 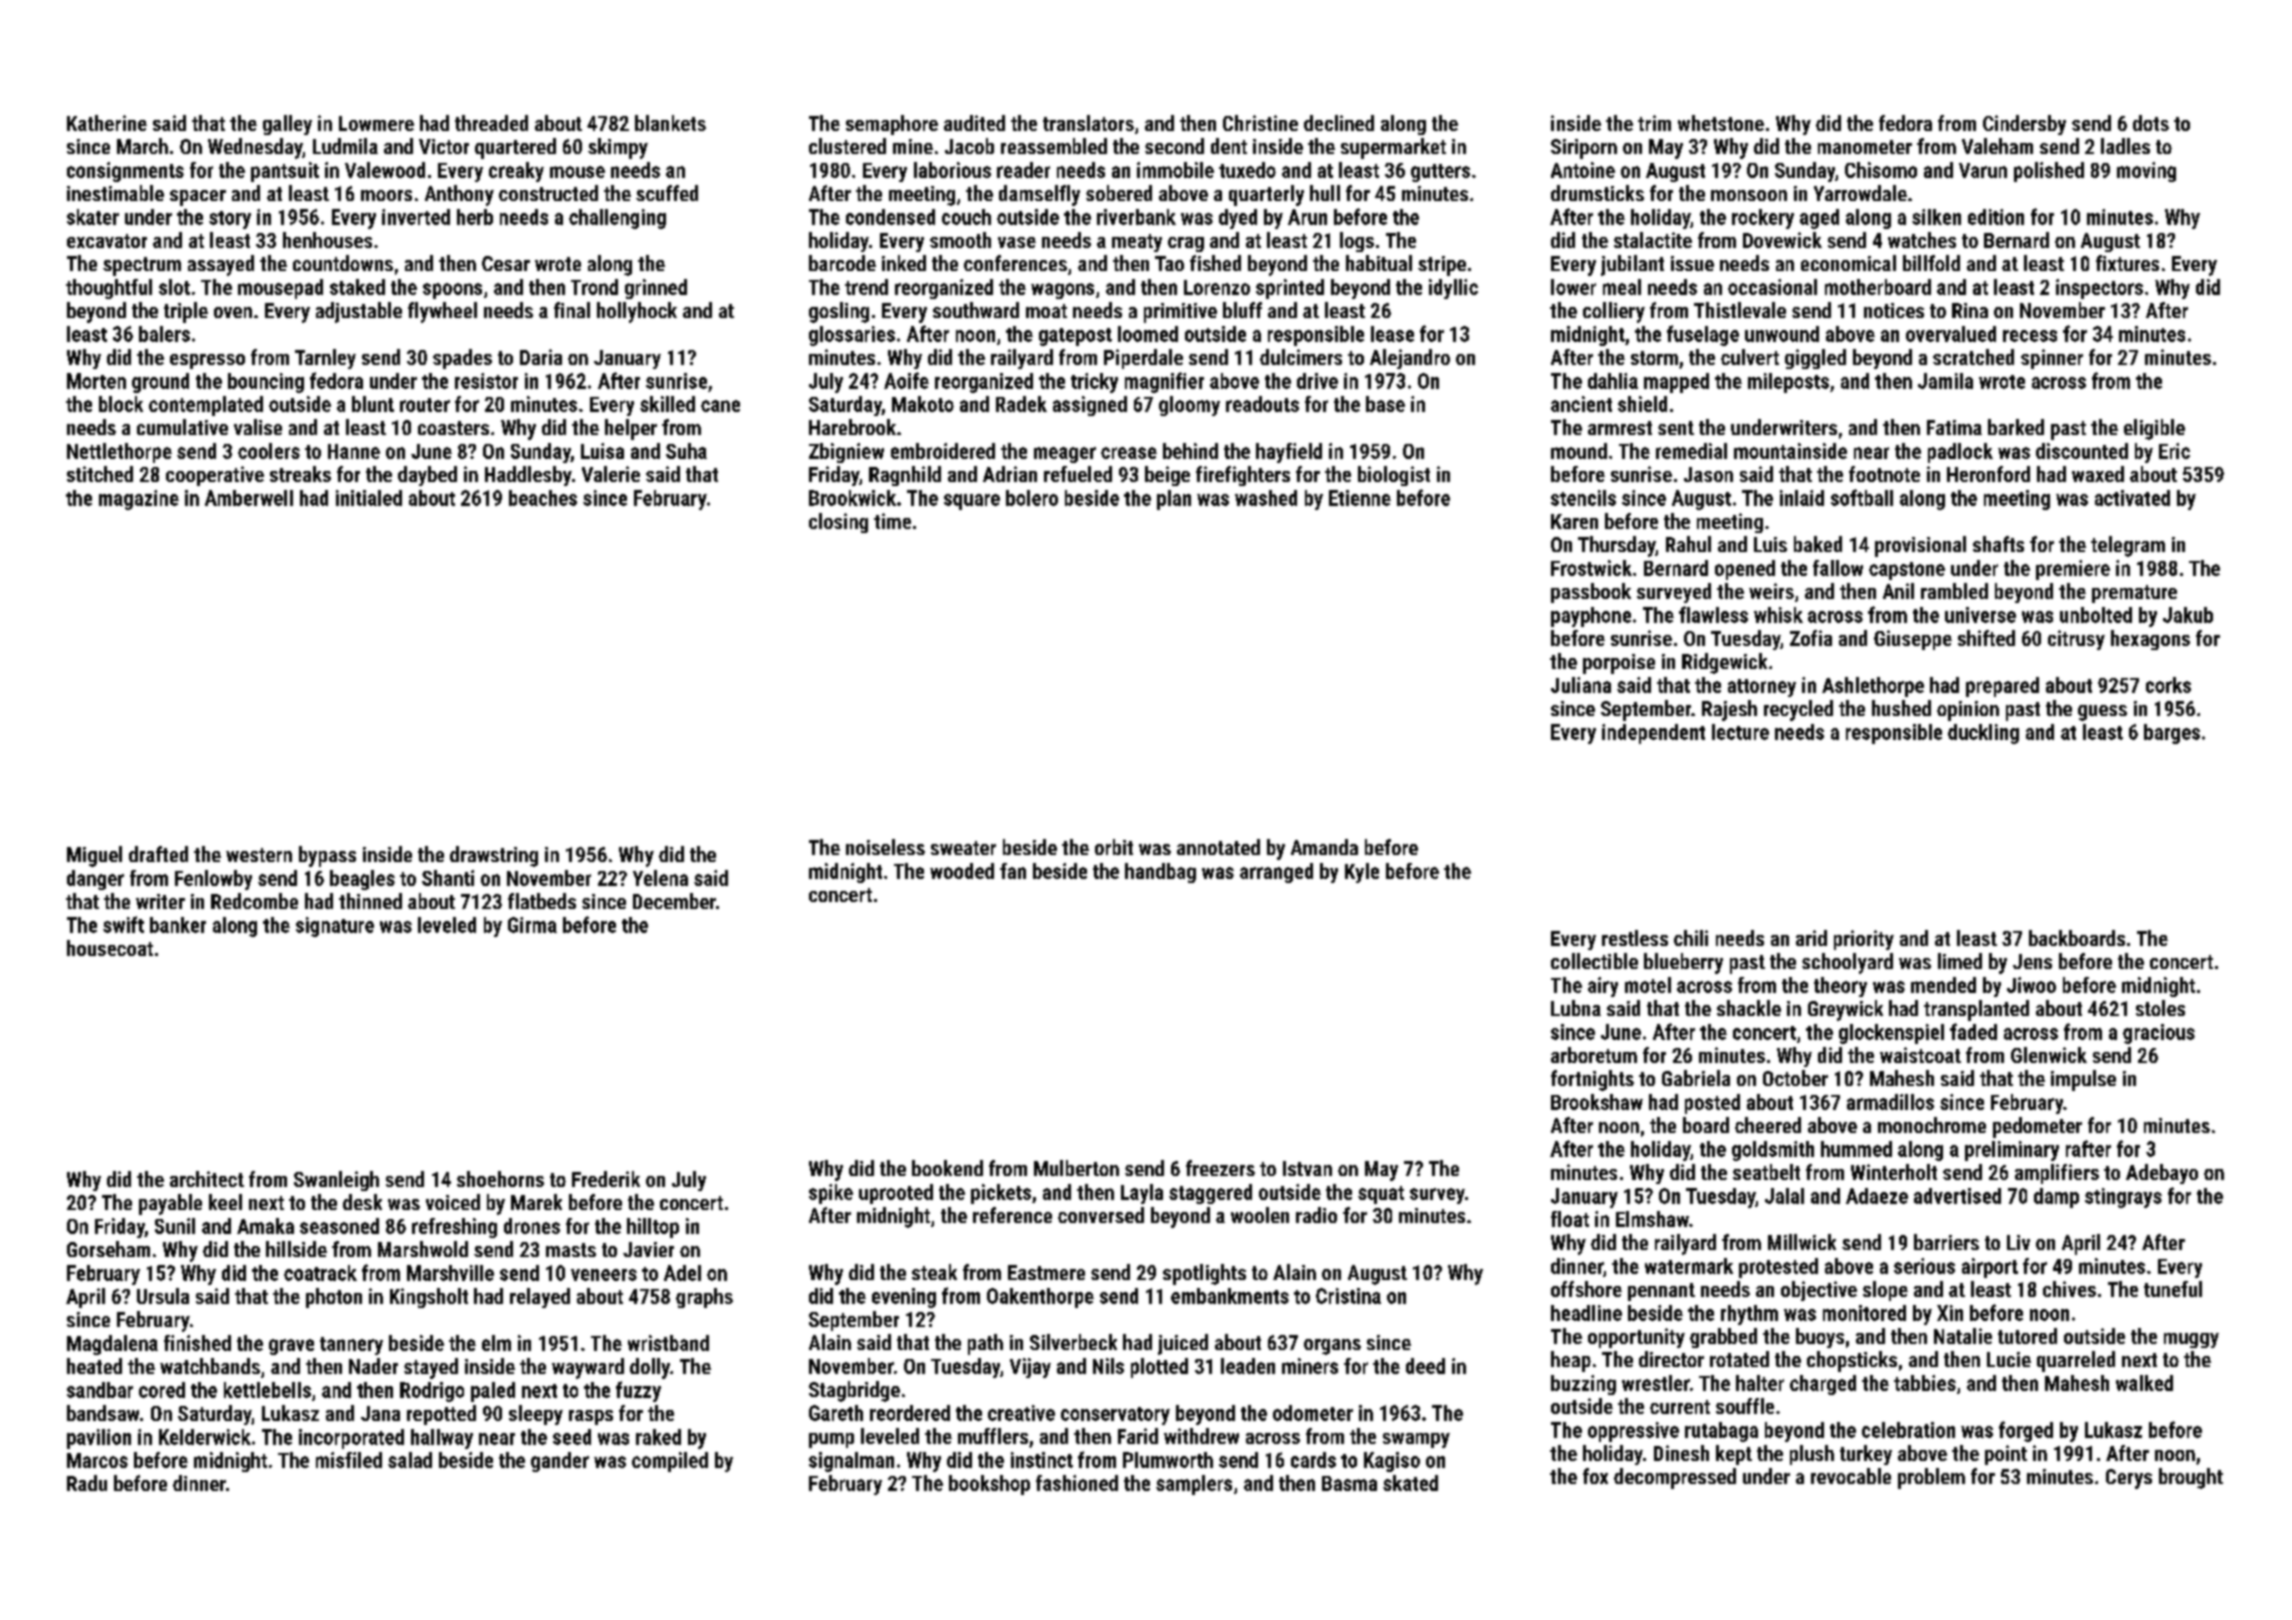 What do you see at coordinates (233, 312) in the screenshot?
I see `oven` at bounding box center [233, 312].
